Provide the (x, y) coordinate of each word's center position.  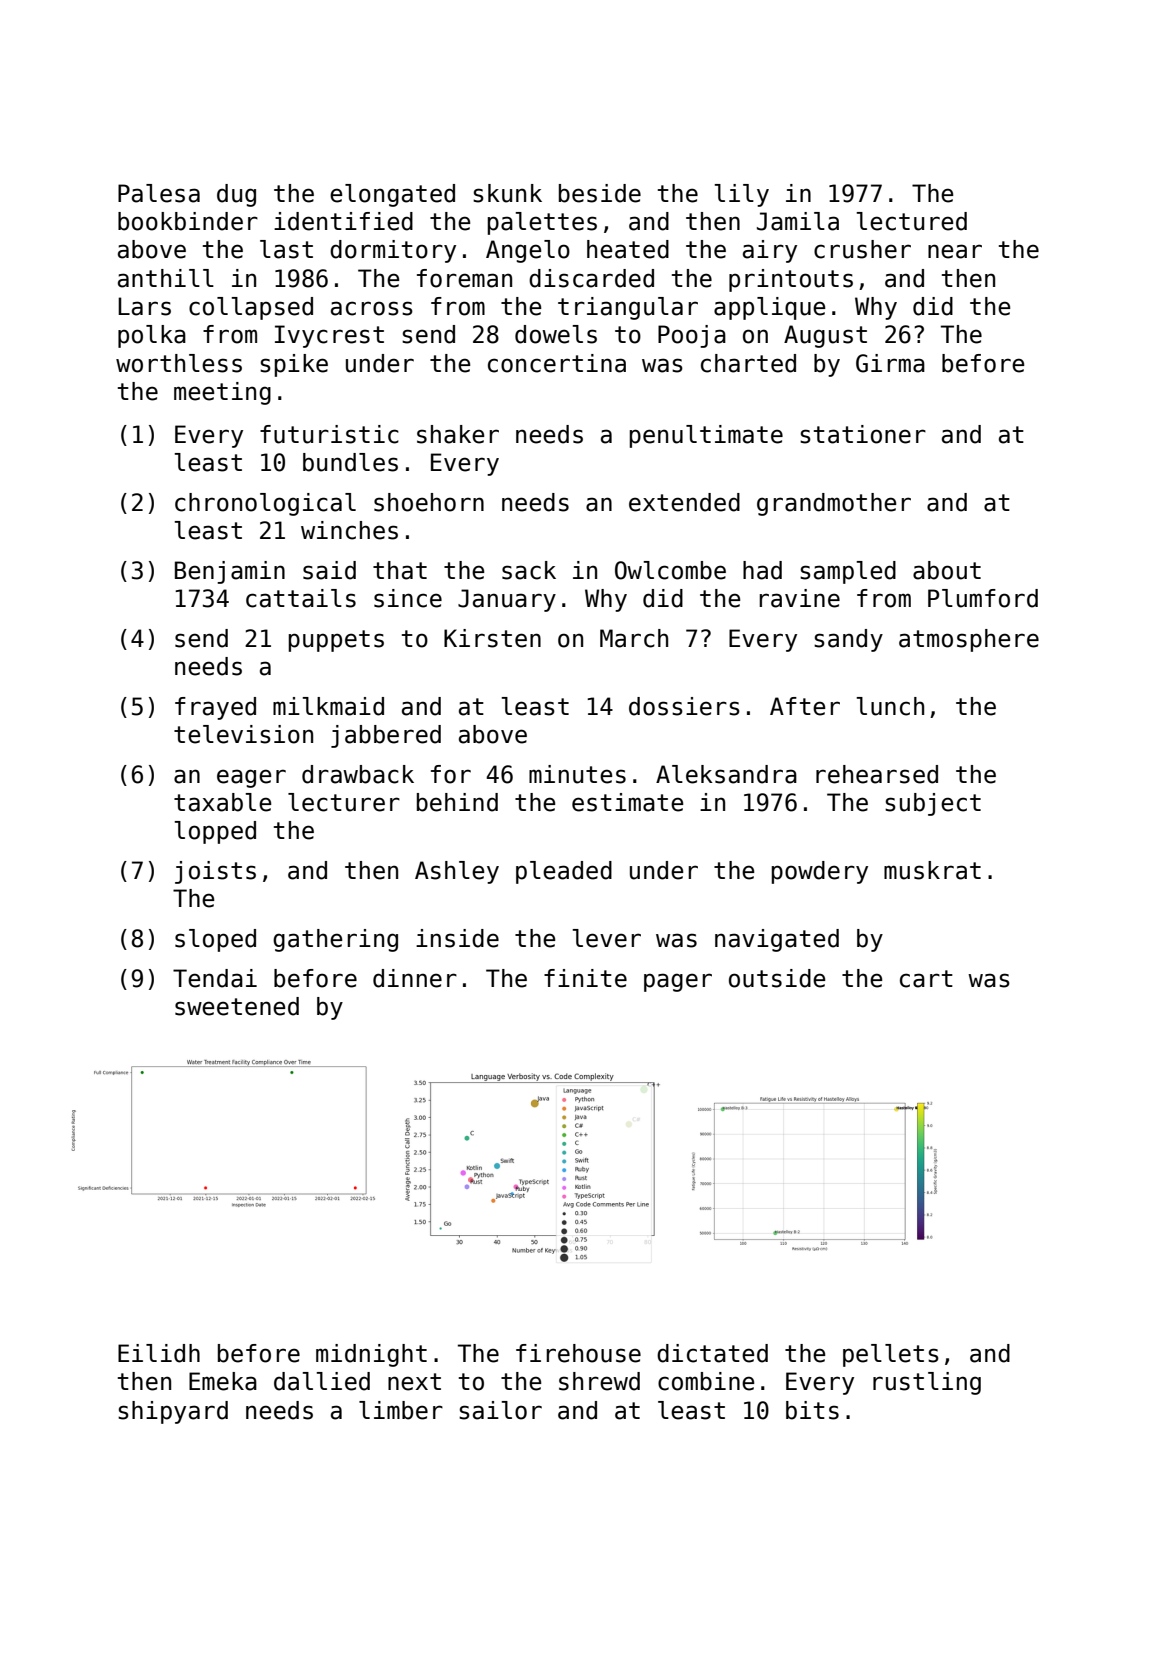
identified (343, 221)
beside (600, 193)
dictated (712, 1353)
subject (933, 804)
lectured (911, 221)
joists (215, 872)
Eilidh (159, 1353)
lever (606, 938)
